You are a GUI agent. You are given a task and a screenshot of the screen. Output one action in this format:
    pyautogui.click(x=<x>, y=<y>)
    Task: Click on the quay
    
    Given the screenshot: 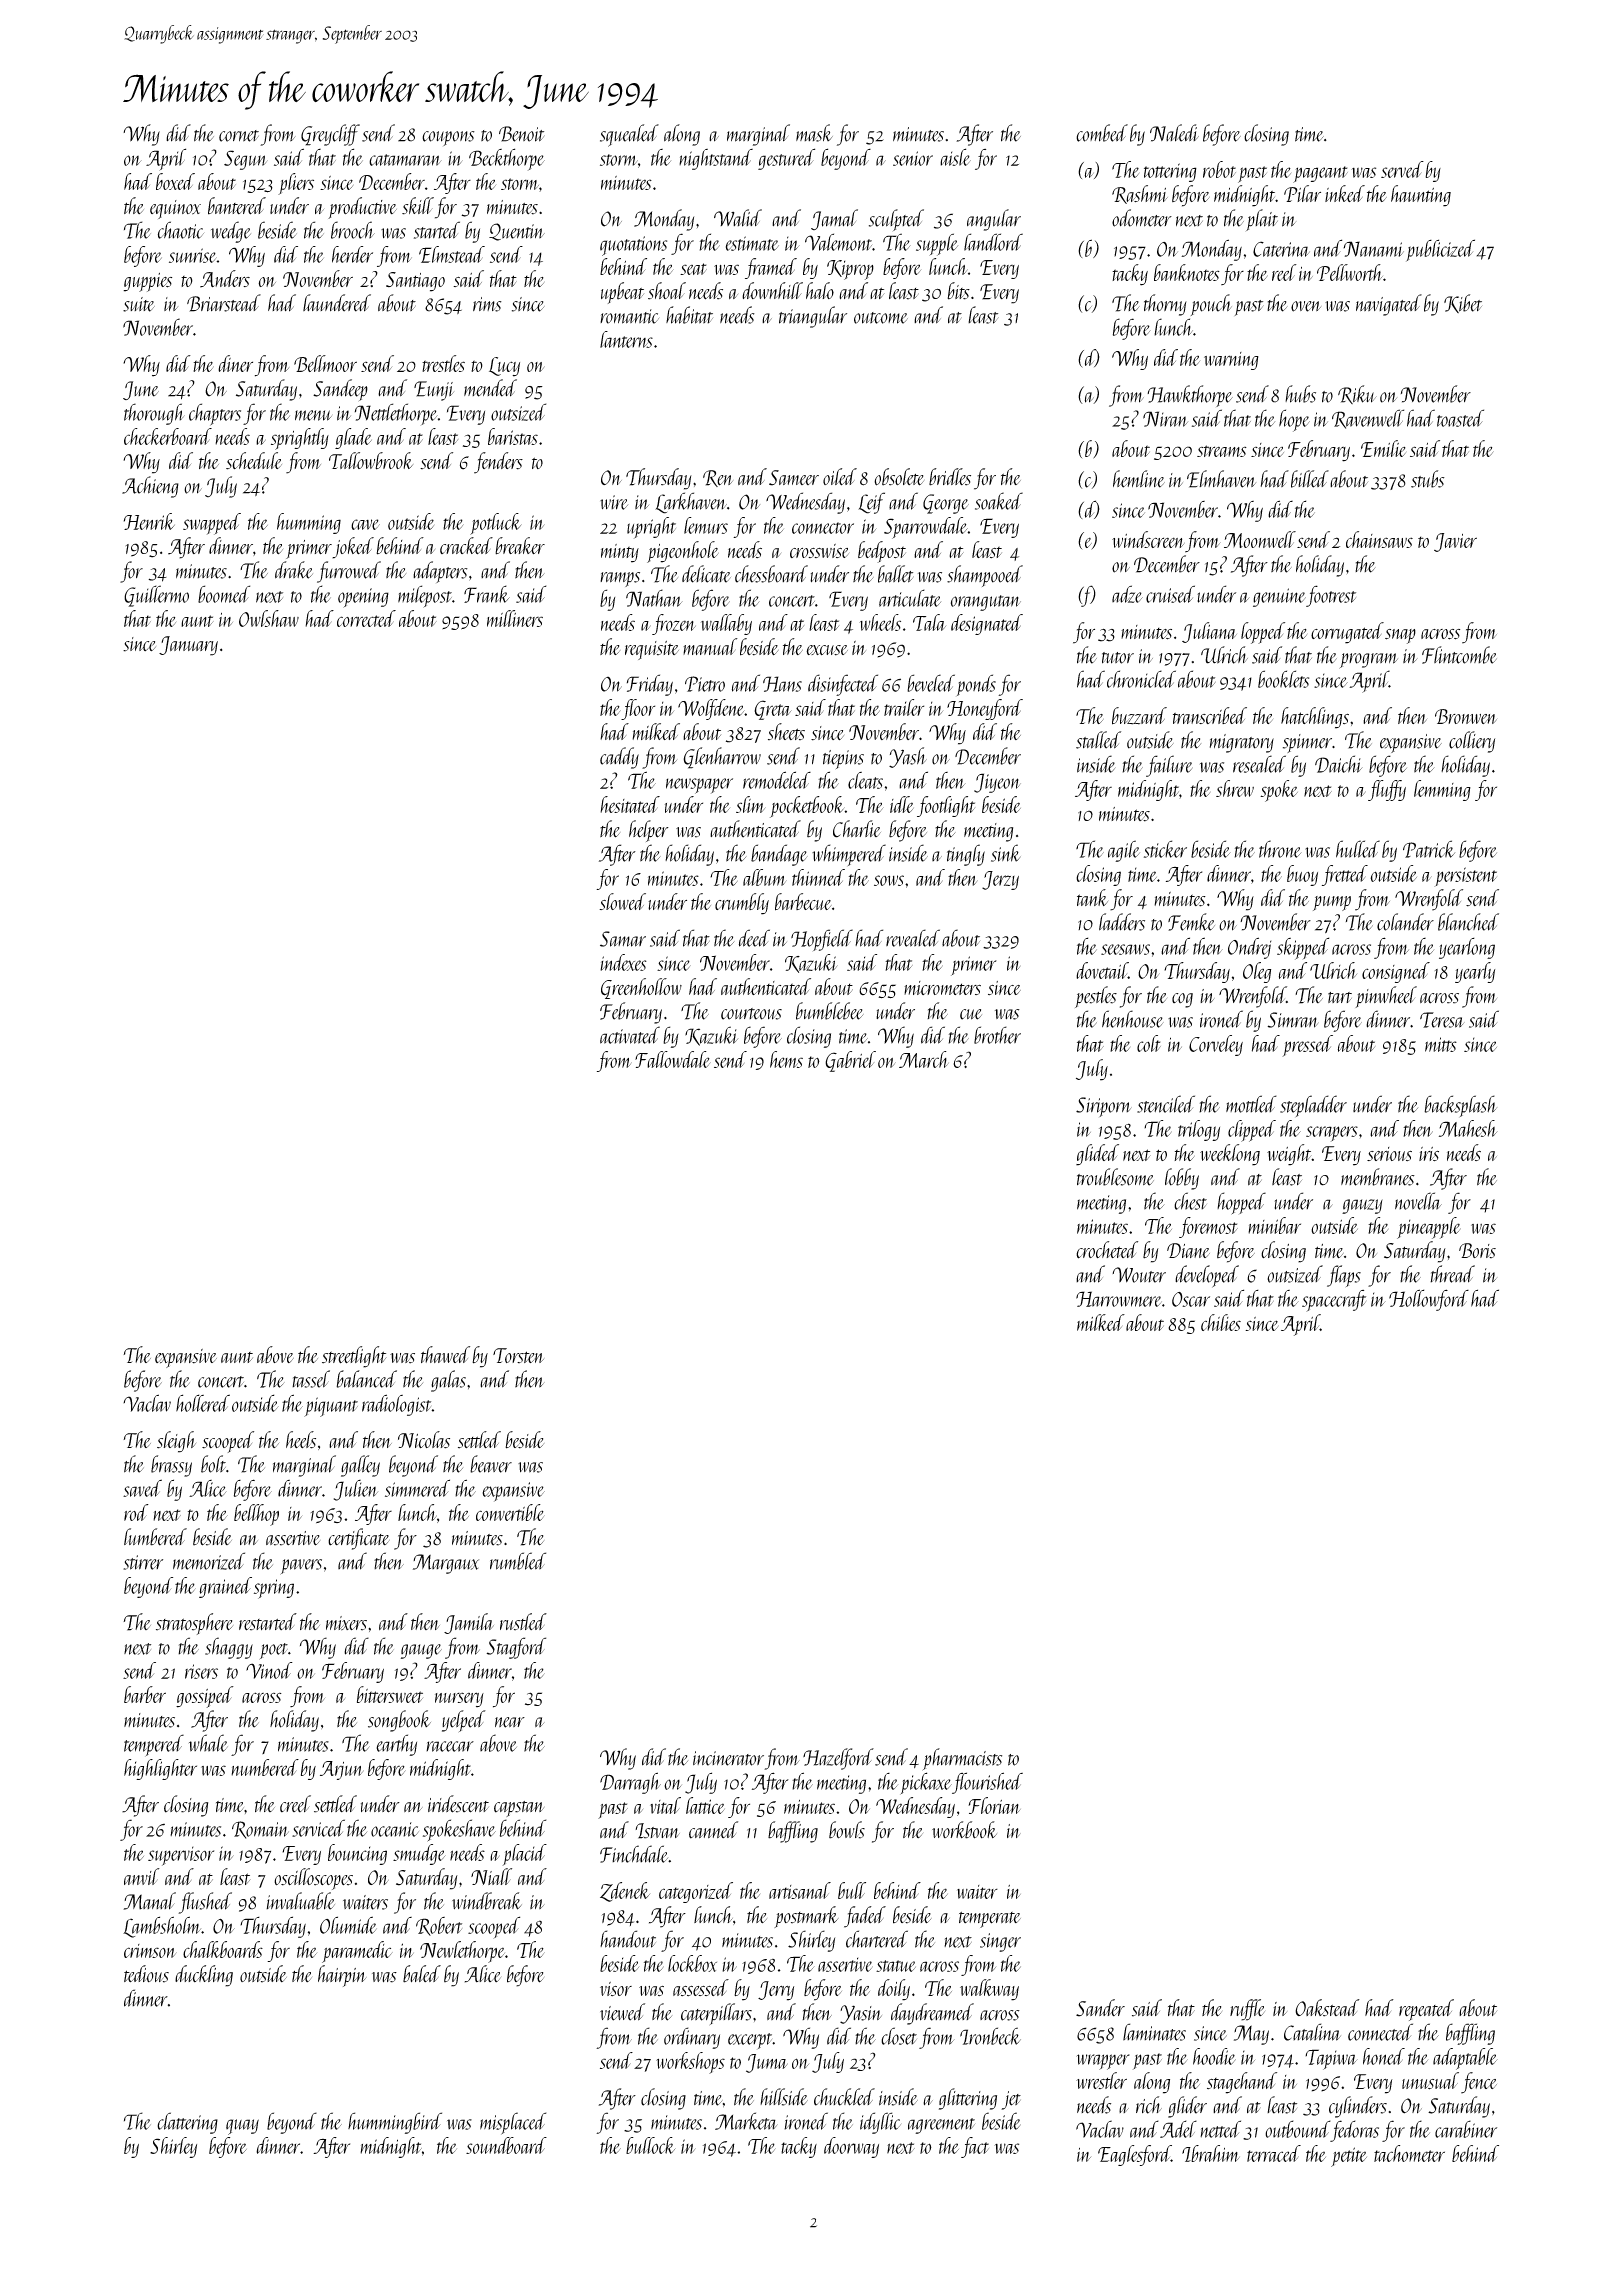 What is the action you would take?
    pyautogui.click(x=242, y=2127)
